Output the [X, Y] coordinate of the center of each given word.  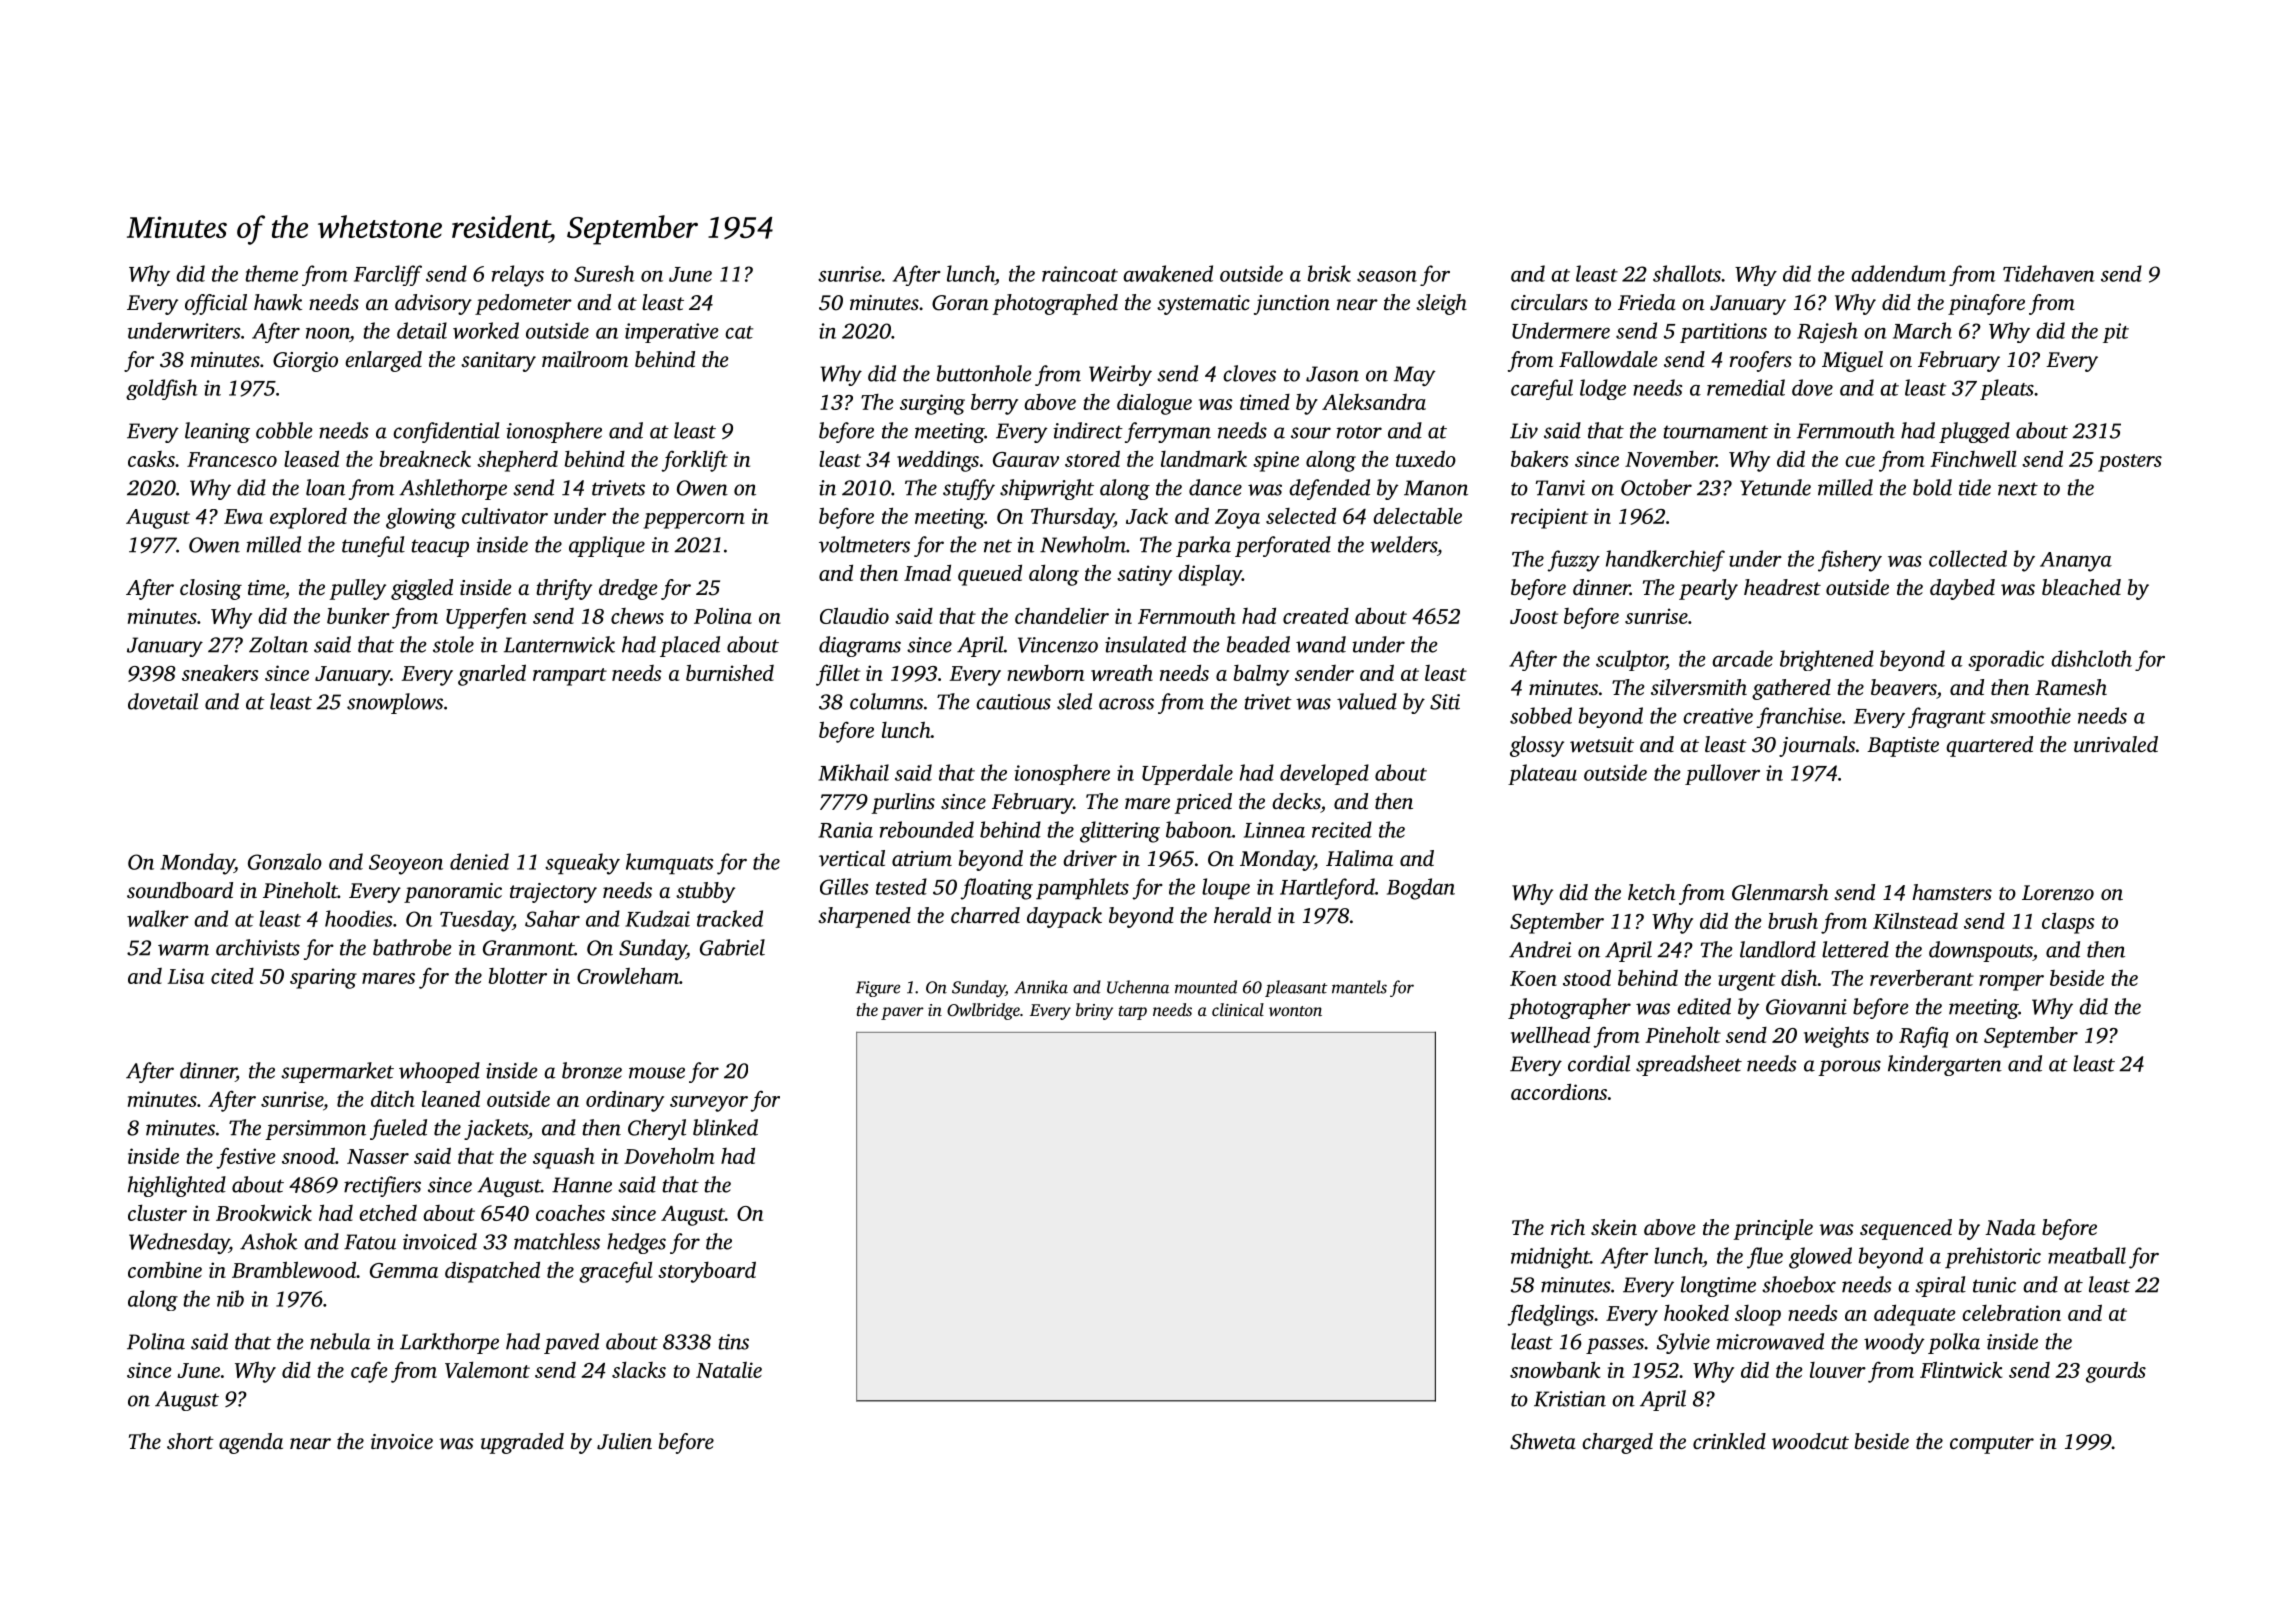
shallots [1687, 273]
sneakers [220, 672]
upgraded [522, 1443]
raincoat [1080, 274]
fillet [838, 675]
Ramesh [2071, 687]
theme [271, 273]
